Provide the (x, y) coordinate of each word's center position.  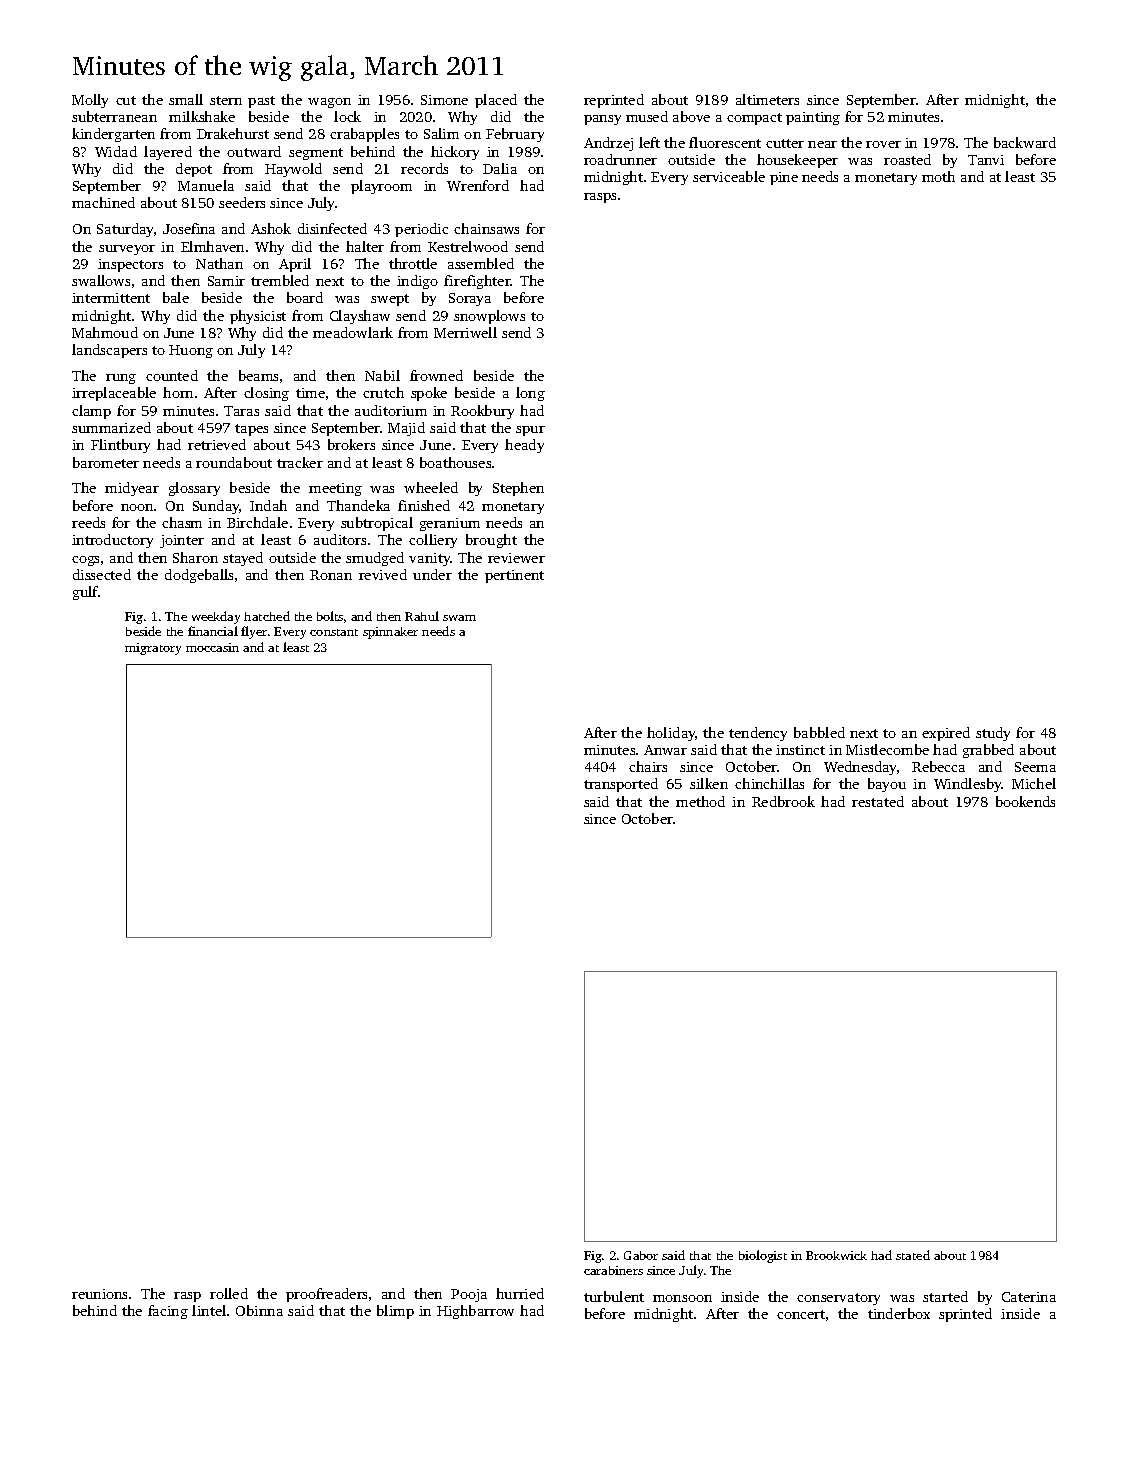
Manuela (206, 185)
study (993, 734)
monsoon (682, 1298)
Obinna (259, 1310)
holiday (671, 734)
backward (1025, 142)
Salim (441, 133)
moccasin (212, 647)
